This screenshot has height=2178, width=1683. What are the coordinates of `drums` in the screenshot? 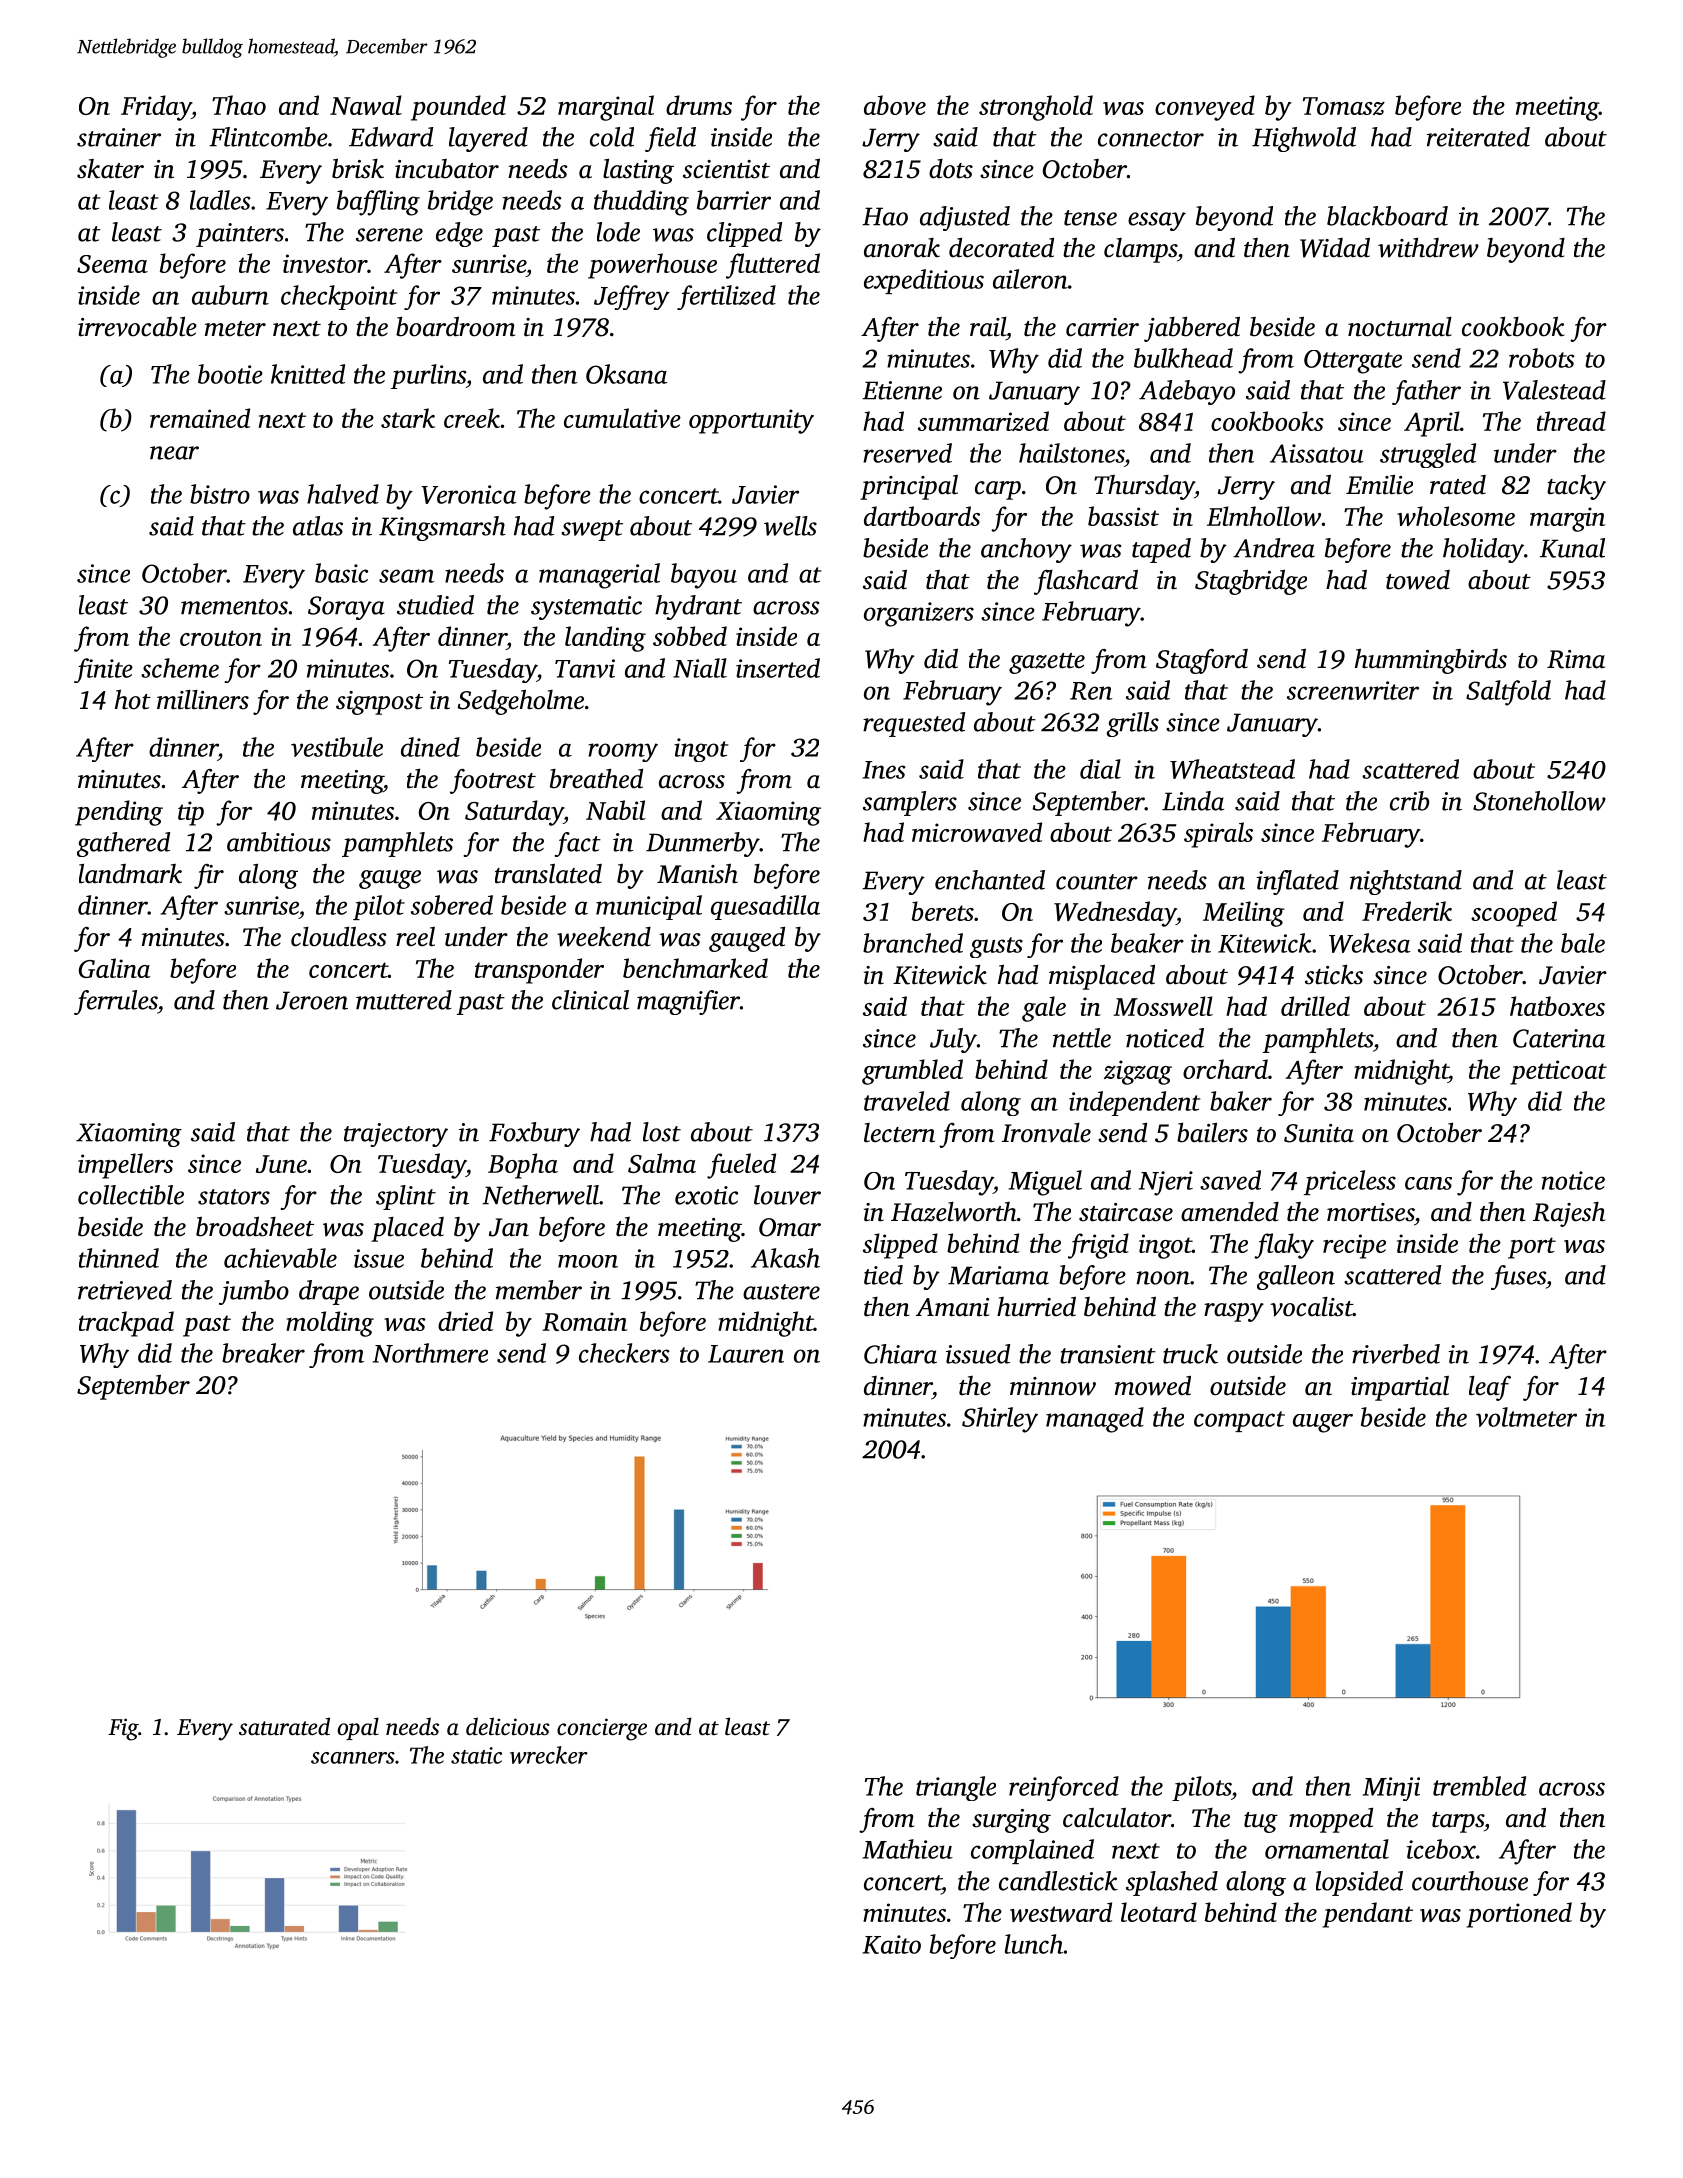 It's located at (699, 105).
